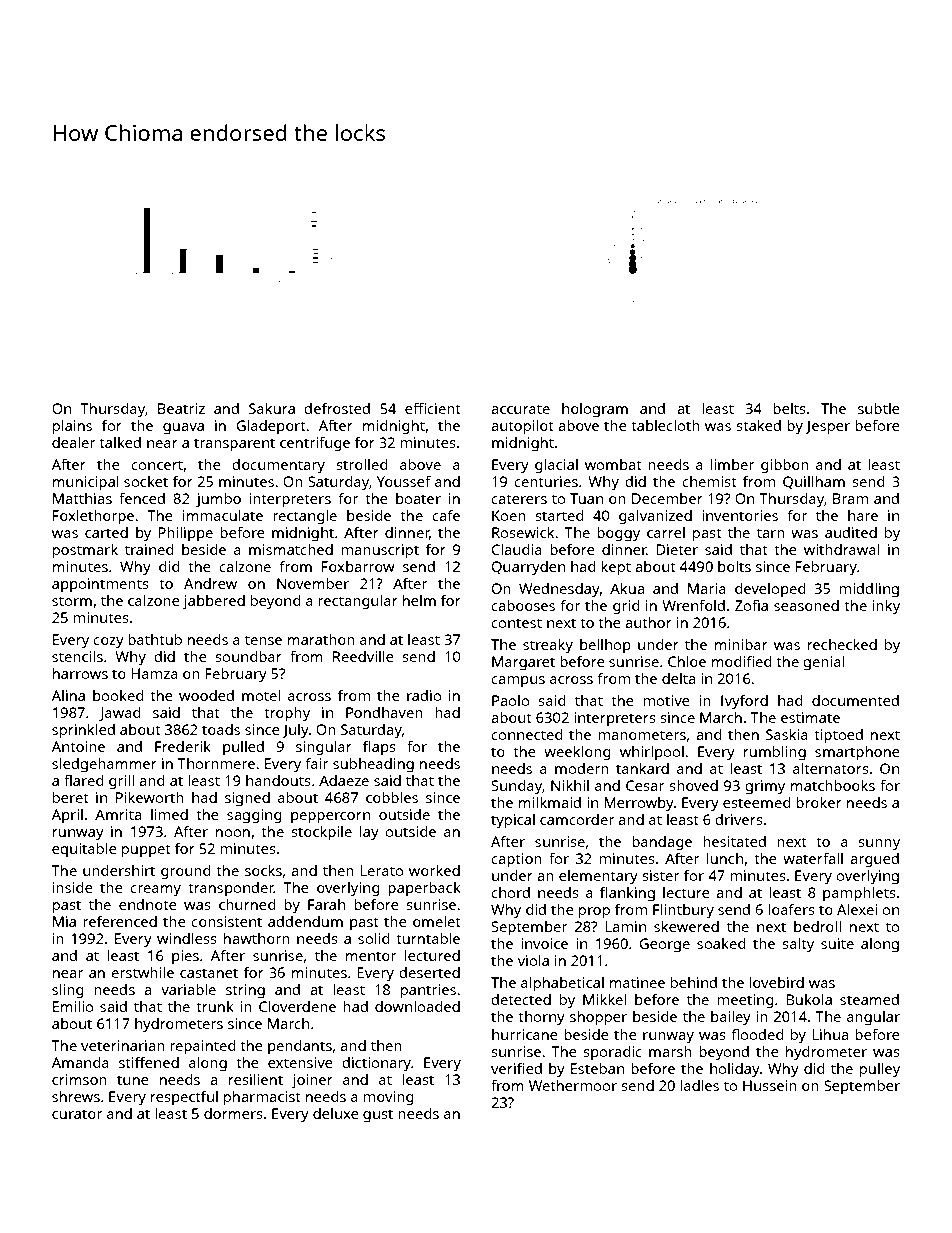 This document has height=1233, width=952. Describe the element at coordinates (373, 765) in the document. I see `subheading` at that location.
